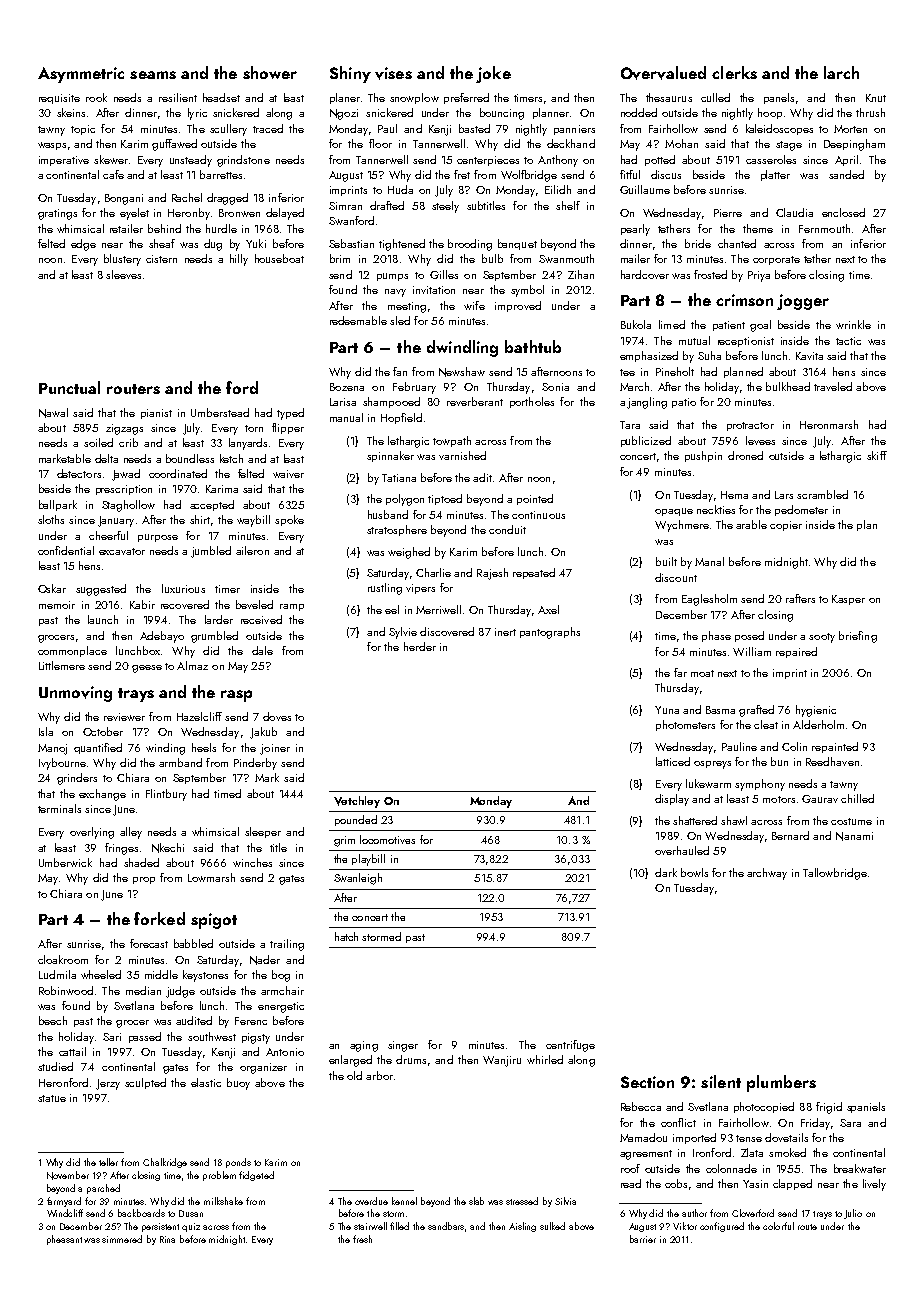 The width and height of the screenshot is (924, 1308). I want to click on archway, so click(767, 874).
